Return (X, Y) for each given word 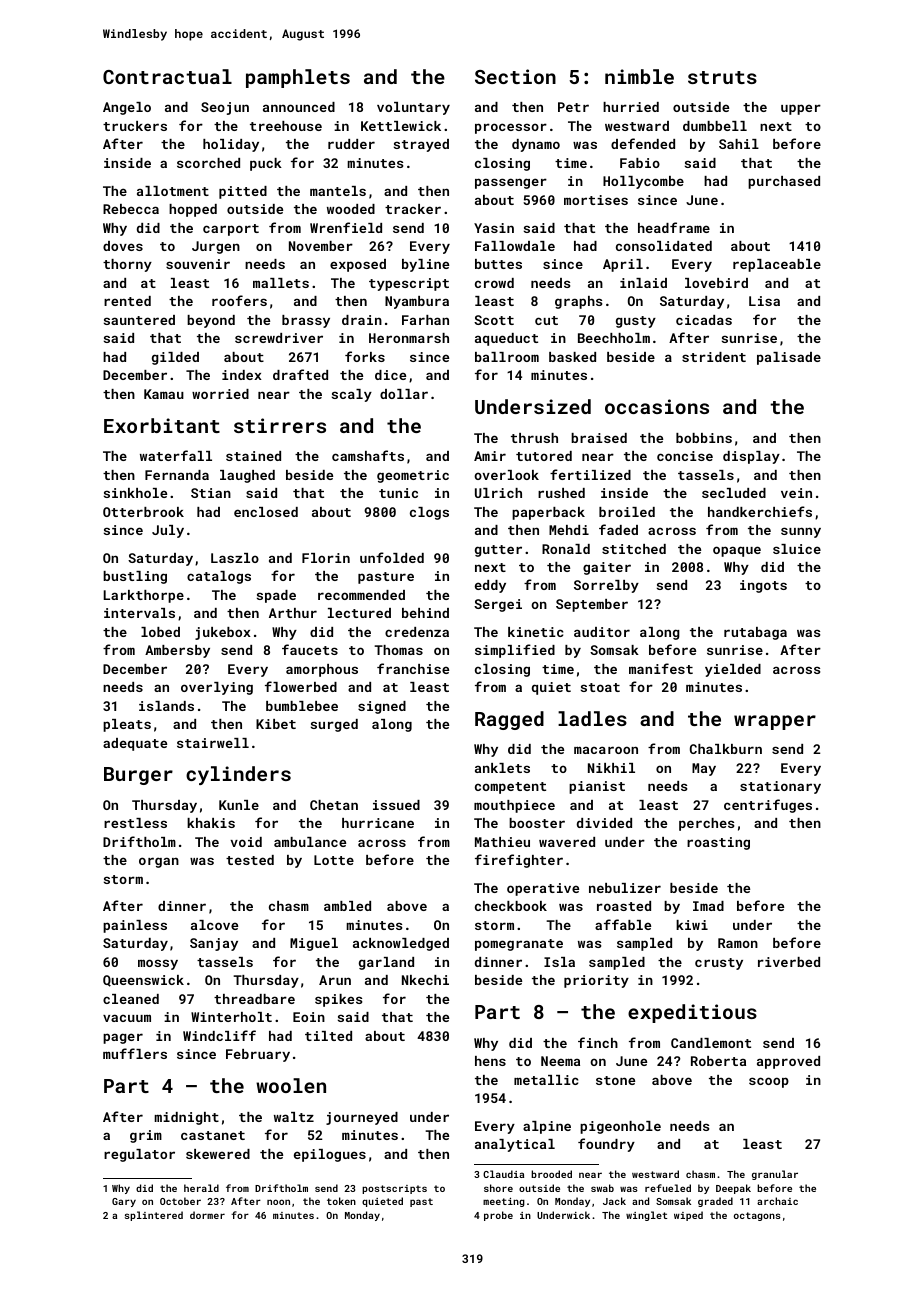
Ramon (738, 943)
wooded (351, 209)
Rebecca (131, 209)
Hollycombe (643, 182)
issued (396, 805)
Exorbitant (162, 425)
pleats (127, 725)
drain (362, 320)
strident (714, 357)
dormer (207, 1215)
